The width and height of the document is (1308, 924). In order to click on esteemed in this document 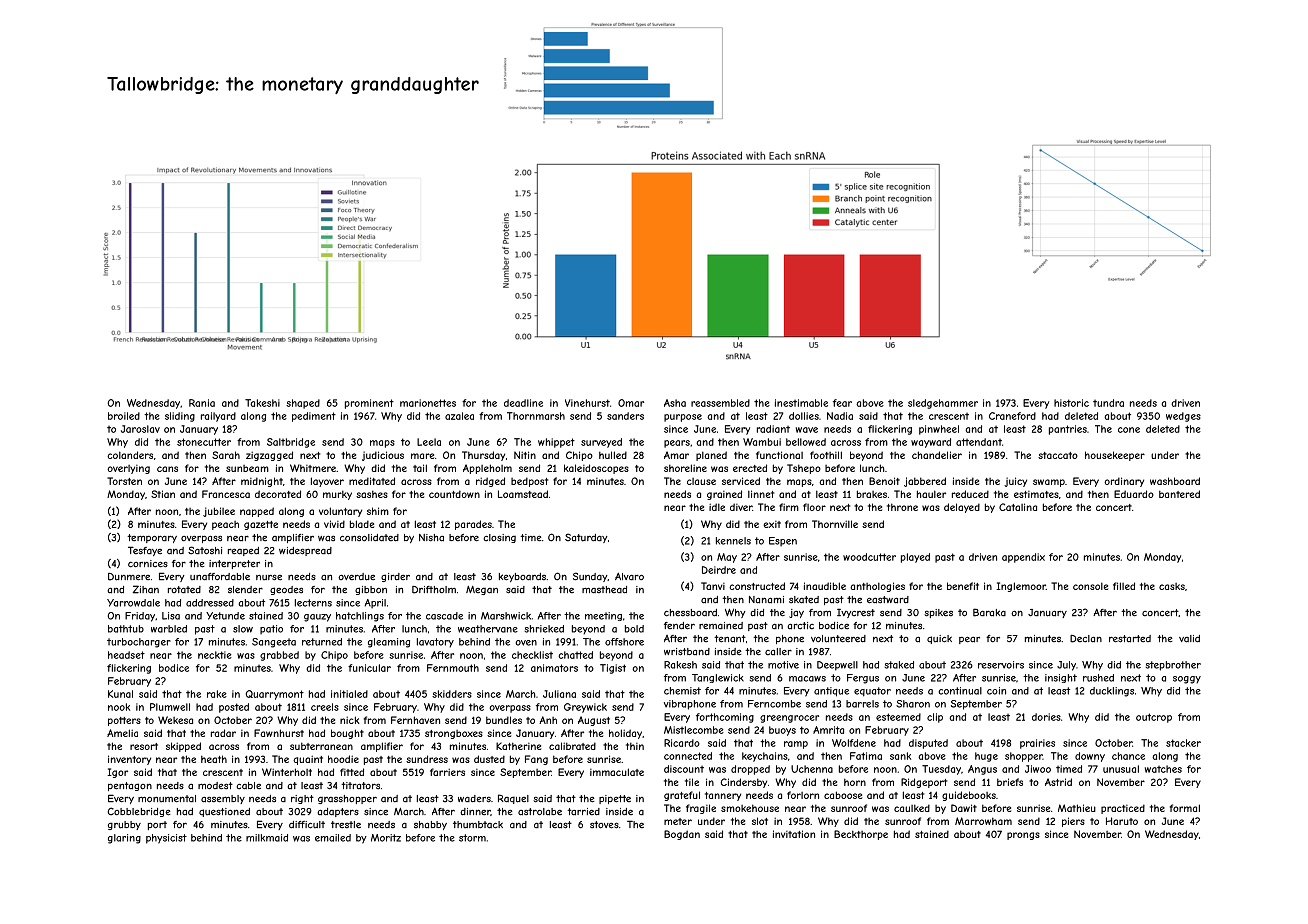, I will do `click(898, 717)`.
